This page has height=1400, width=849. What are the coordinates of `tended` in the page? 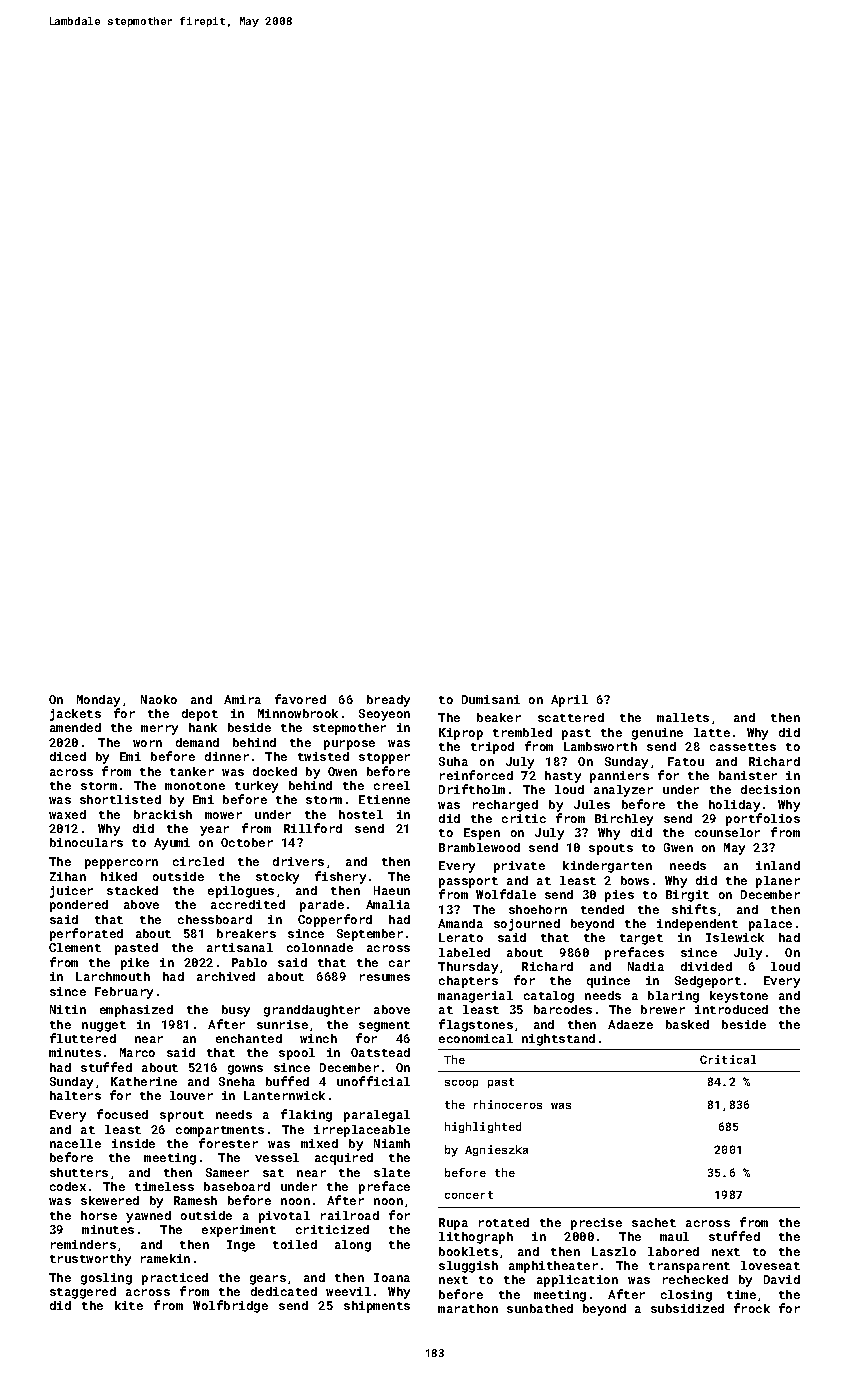 It's located at (602, 909).
